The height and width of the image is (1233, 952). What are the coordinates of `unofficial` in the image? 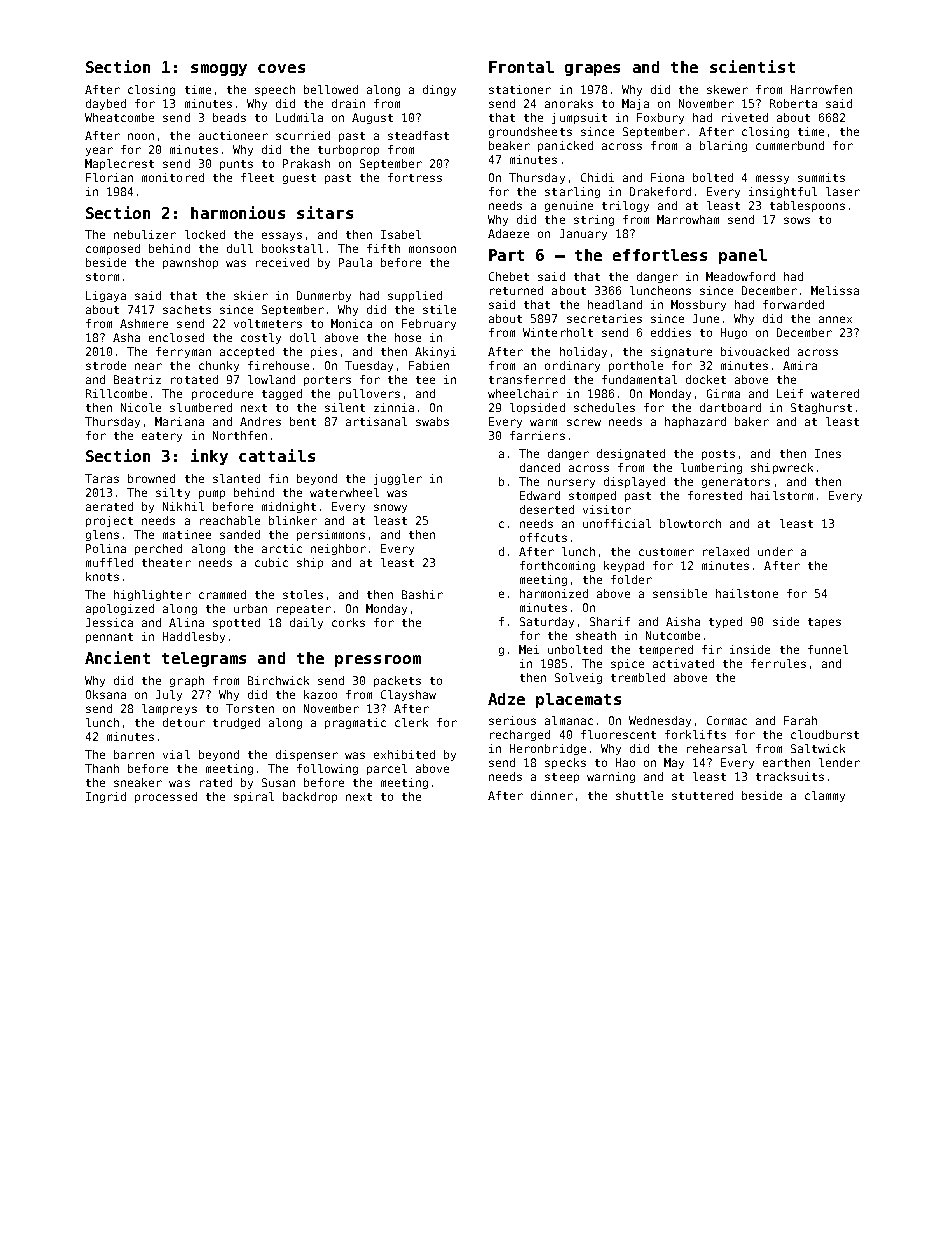 It's located at (617, 523).
